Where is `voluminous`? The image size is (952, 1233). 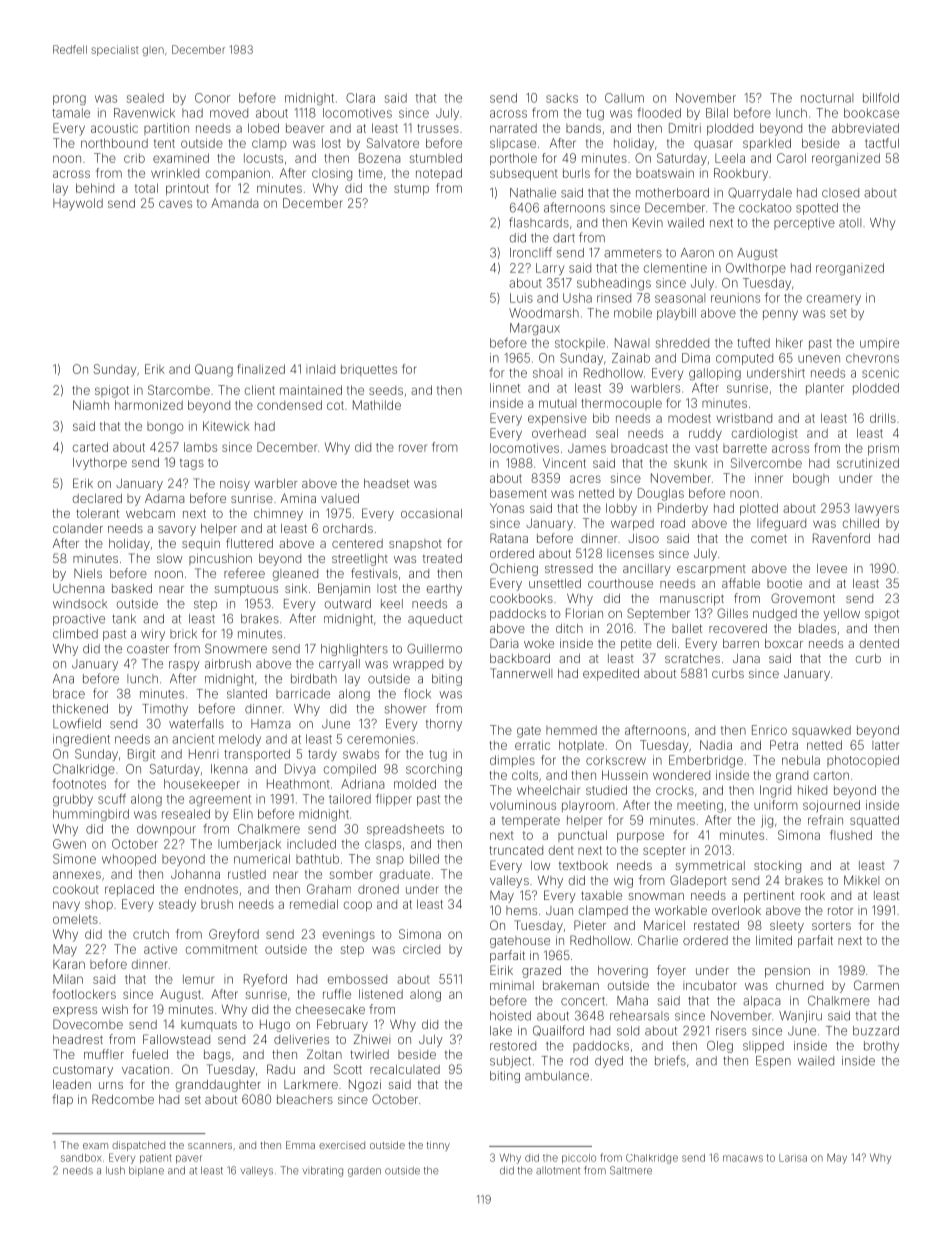
voluminous is located at coordinates (523, 805).
